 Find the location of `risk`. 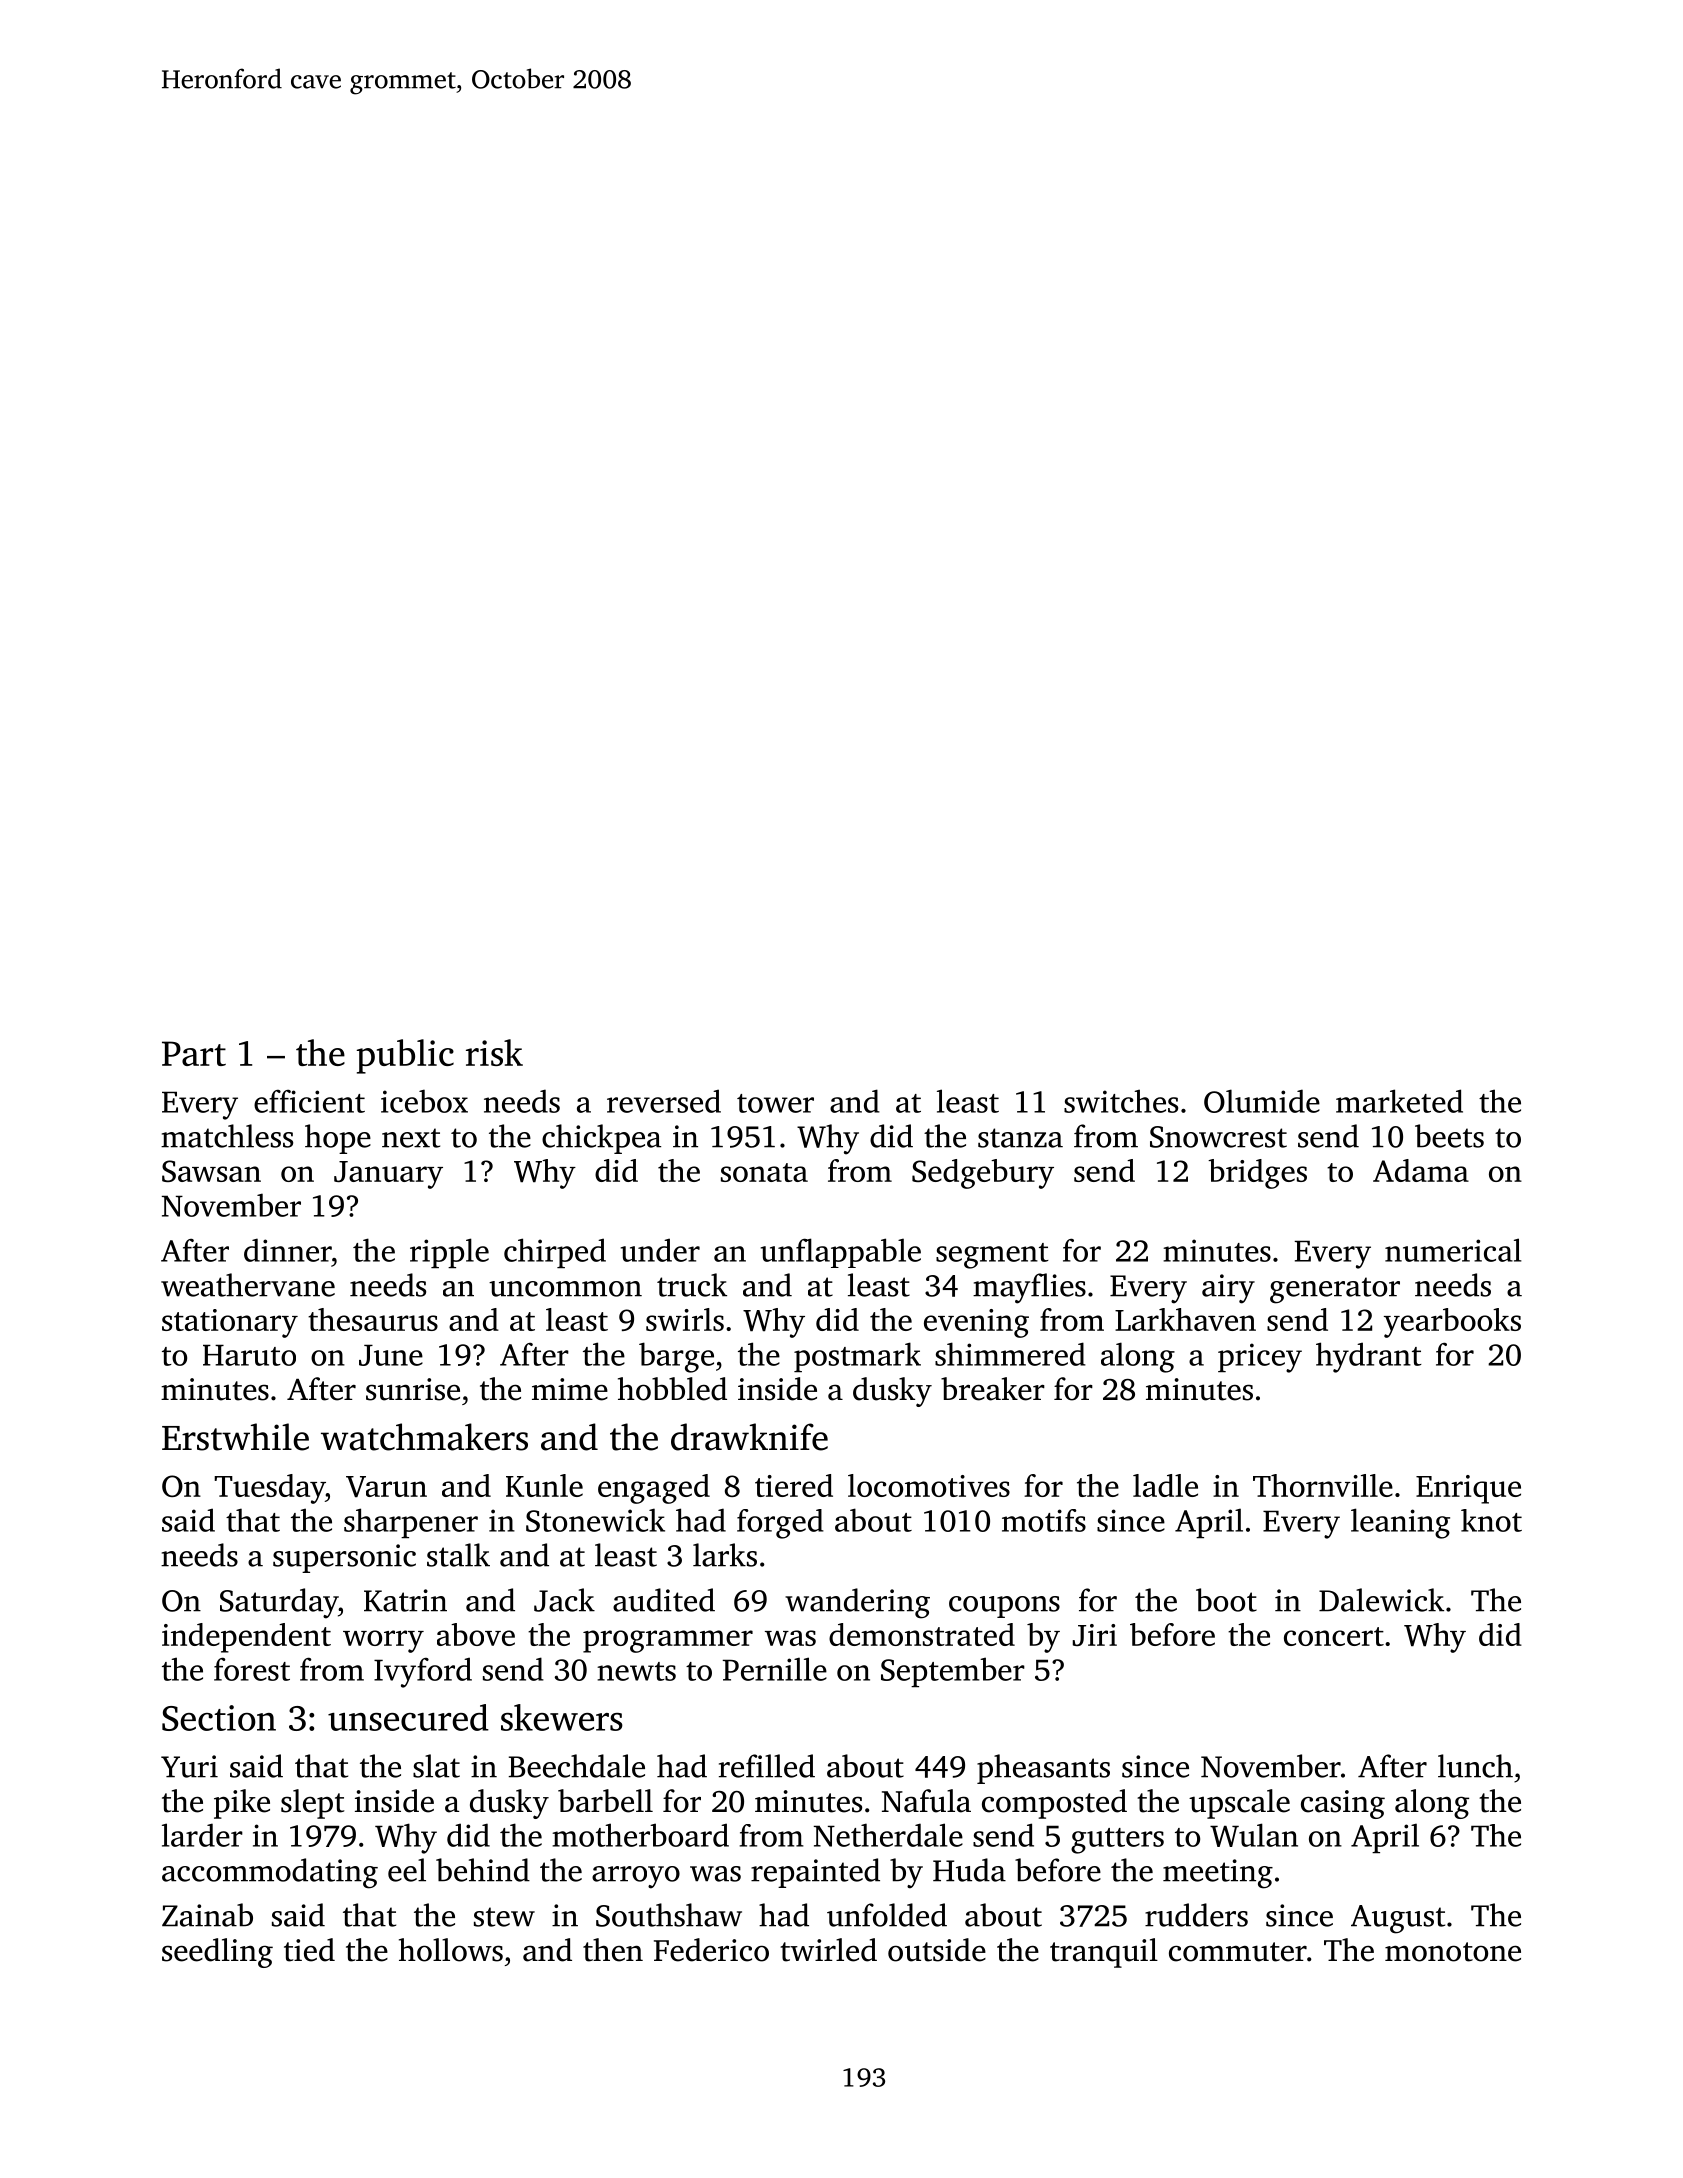

risk is located at coordinates (494, 1052).
